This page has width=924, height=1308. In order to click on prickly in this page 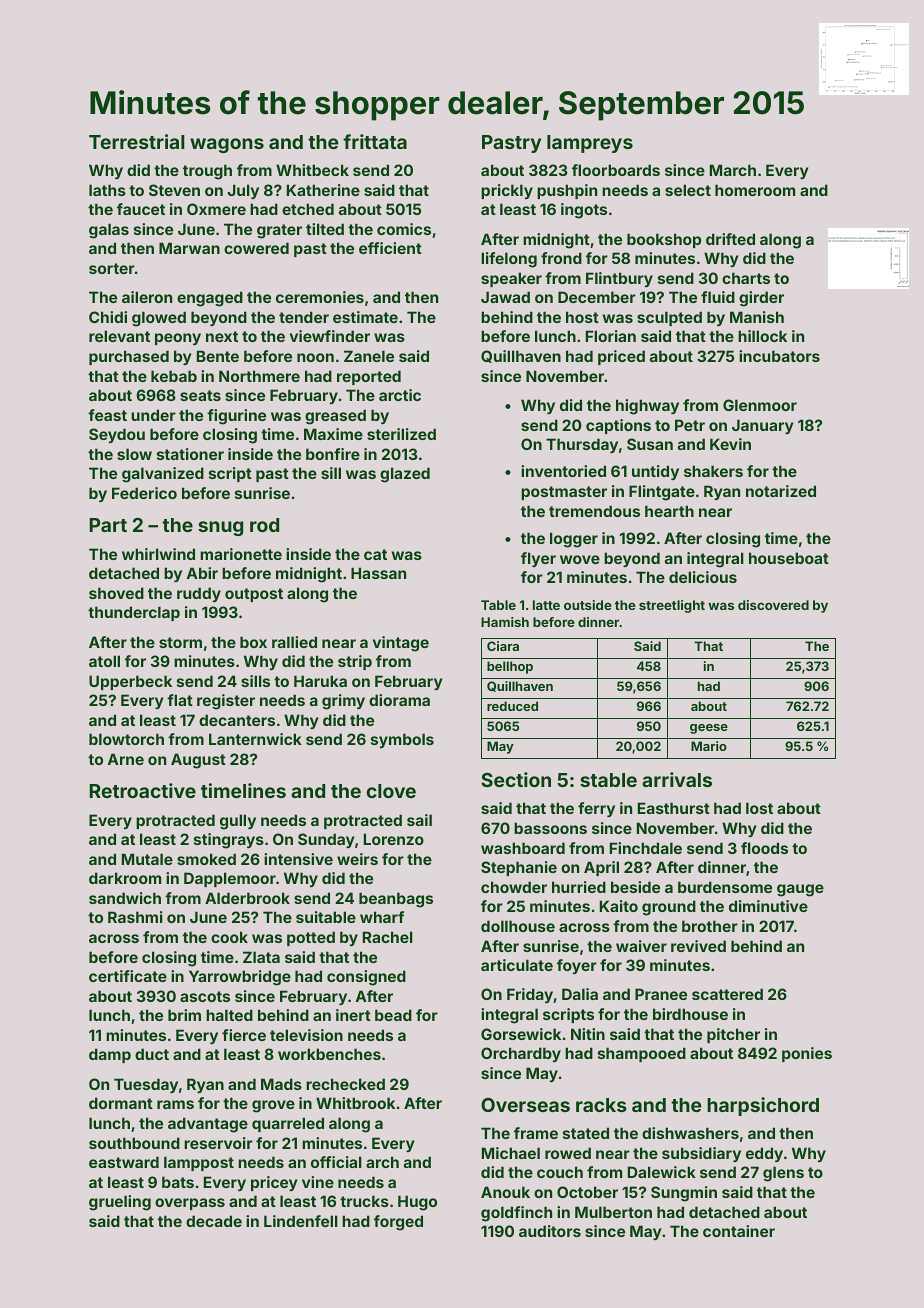, I will do `click(507, 191)`.
